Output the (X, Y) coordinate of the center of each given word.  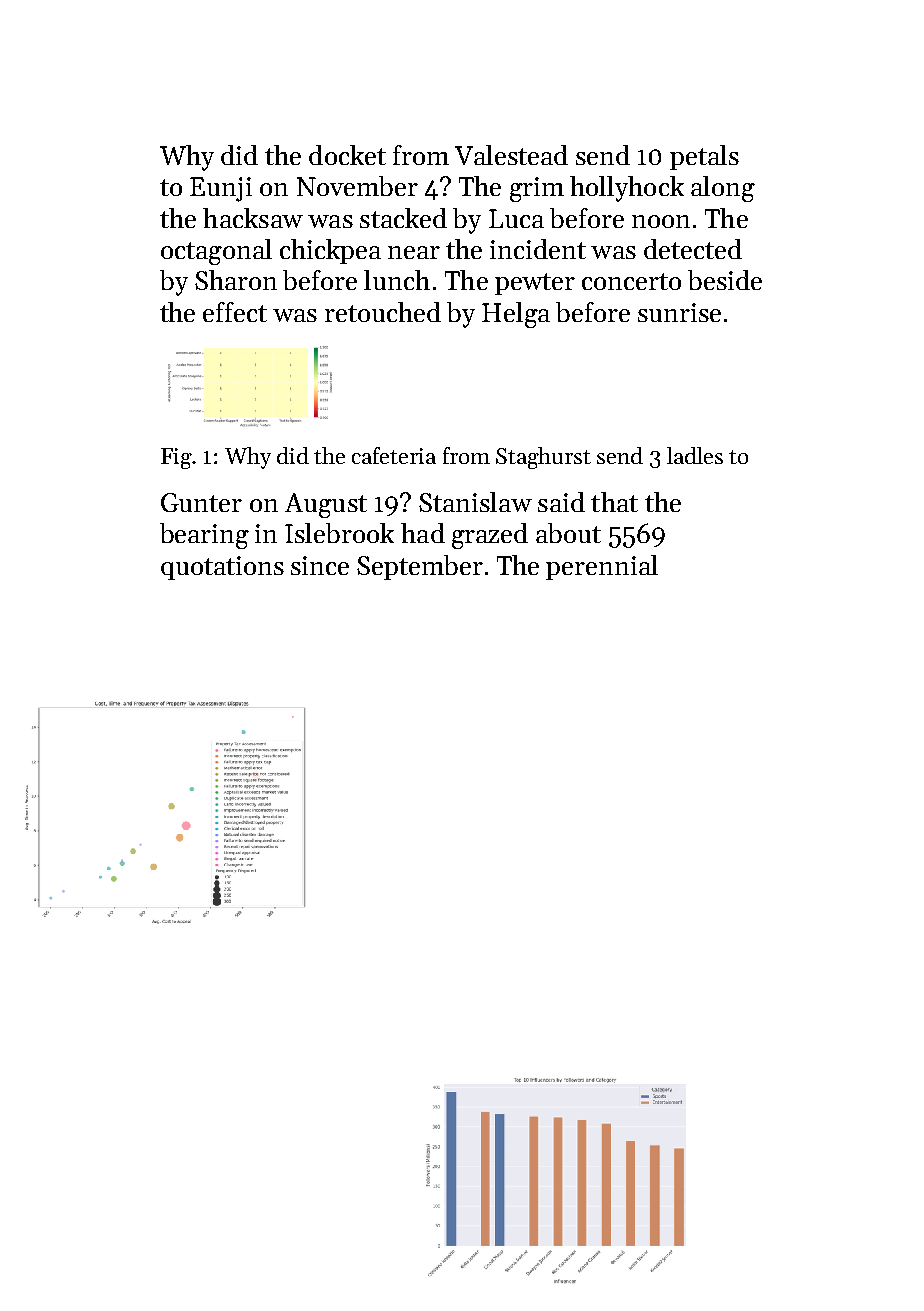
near (414, 252)
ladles (695, 455)
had (423, 533)
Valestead (511, 155)
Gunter (201, 502)
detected (693, 249)
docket (347, 155)
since (320, 565)
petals (704, 157)
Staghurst (543, 458)
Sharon (236, 280)
